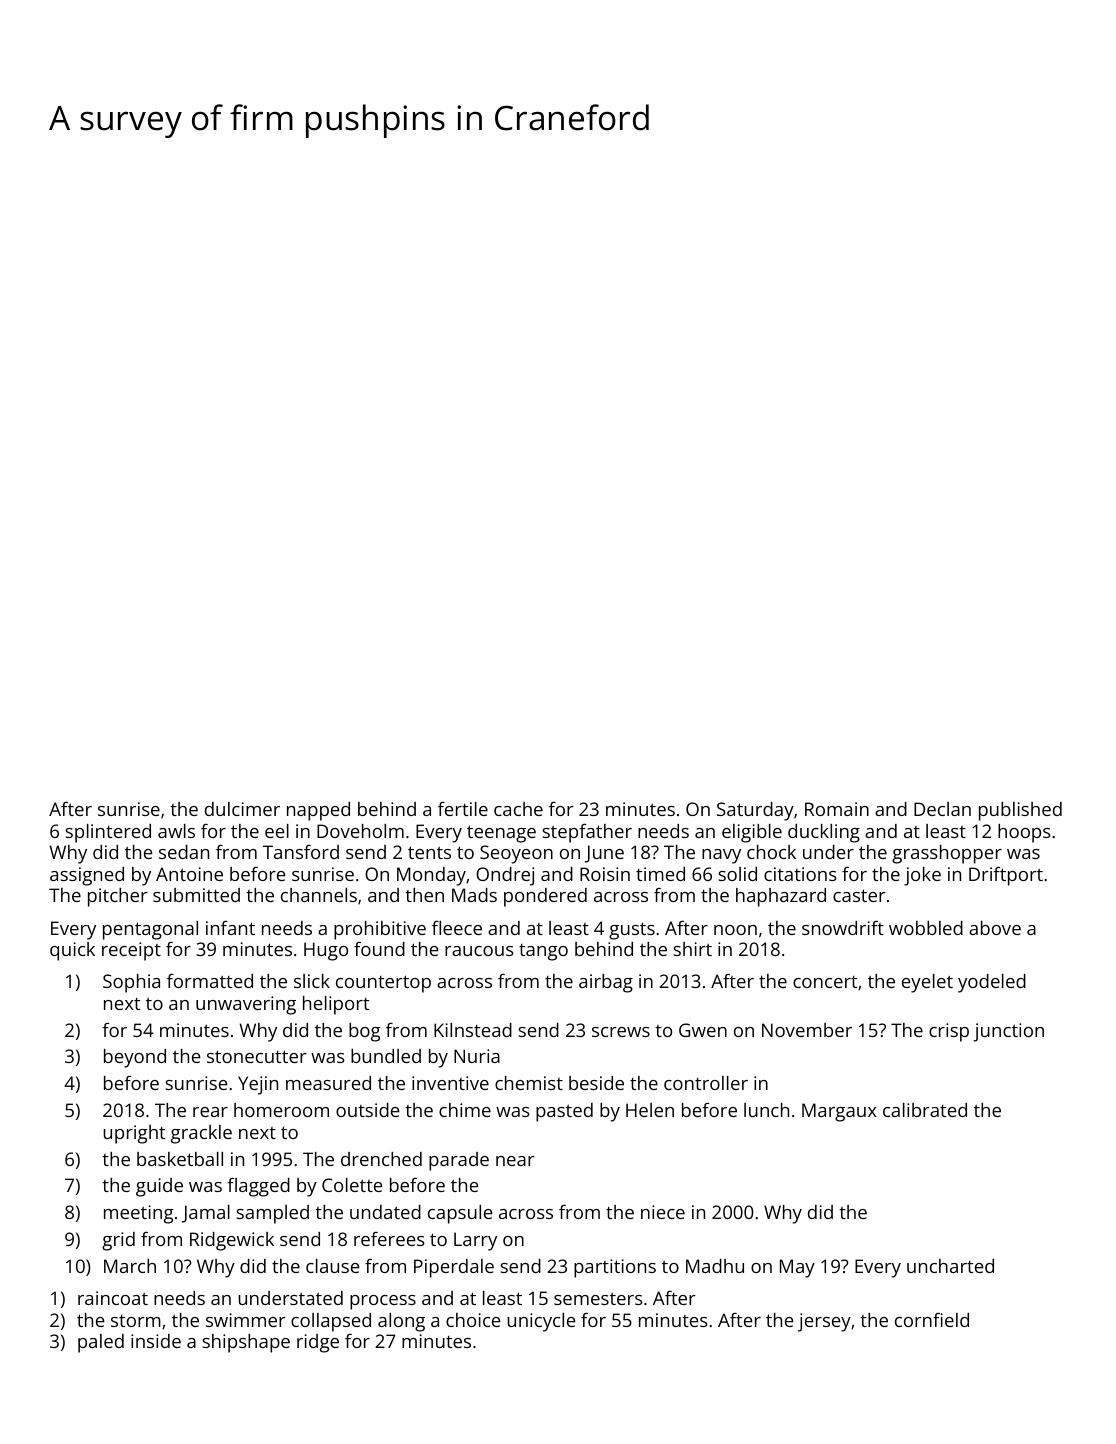 This screenshot has width=1116, height=1444. I want to click on Antoine, so click(189, 874).
